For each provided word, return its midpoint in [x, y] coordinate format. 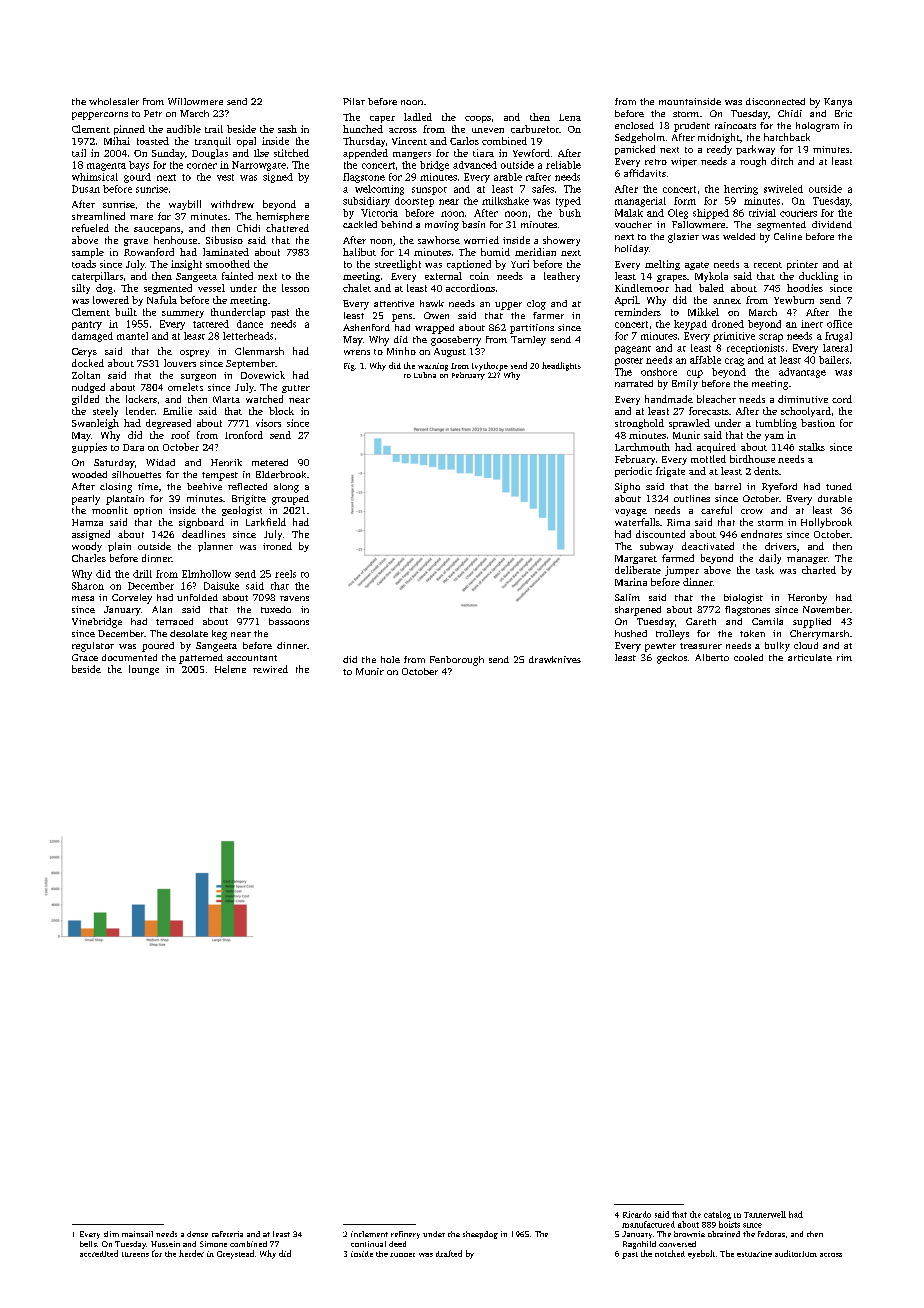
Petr [153, 113]
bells [88, 1244]
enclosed [634, 125]
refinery [405, 1235]
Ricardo [637, 1214]
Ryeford [779, 488]
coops [478, 119]
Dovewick [263, 375]
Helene [230, 669]
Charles [89, 558]
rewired [270, 669]
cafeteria [227, 1234]
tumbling [776, 424]
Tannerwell [765, 1214]
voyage [631, 512]
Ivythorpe [490, 366]
